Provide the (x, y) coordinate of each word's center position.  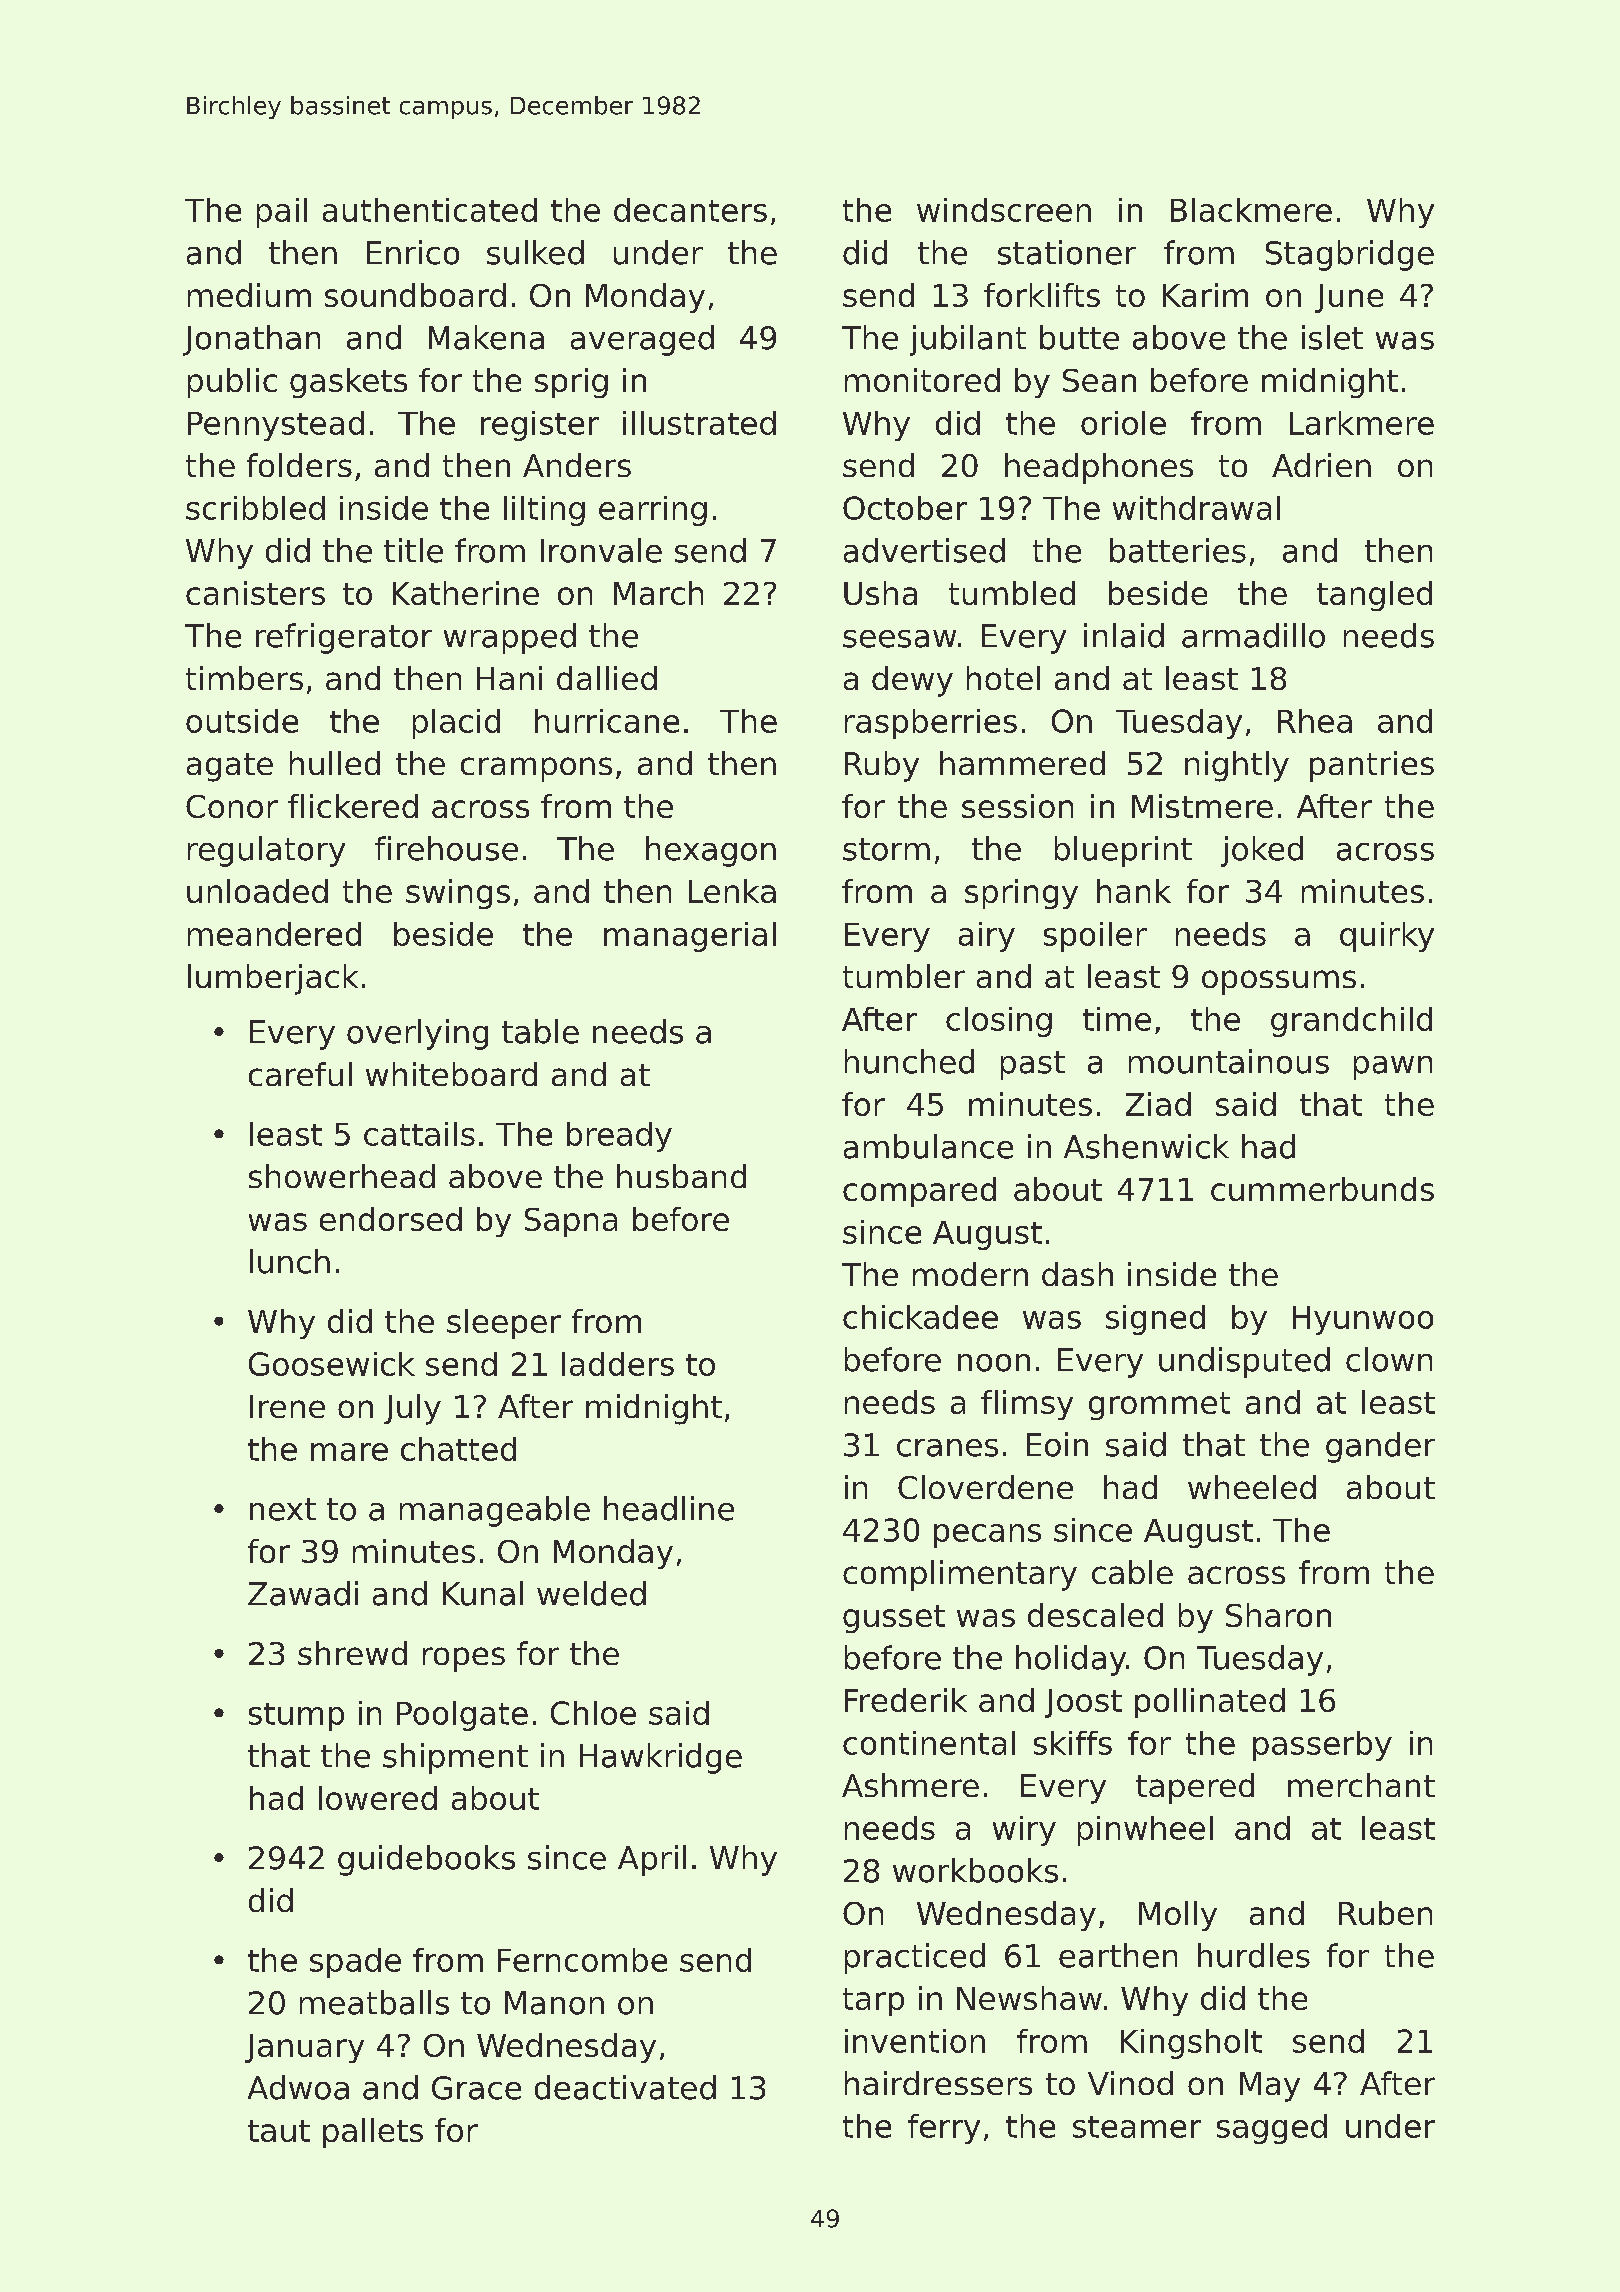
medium (249, 295)
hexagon (711, 851)
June (1349, 298)
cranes (947, 1448)
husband (681, 1176)
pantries (1372, 766)
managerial (690, 937)
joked (1262, 851)
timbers (244, 678)
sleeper (504, 1324)
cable (1132, 1572)
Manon (554, 2003)
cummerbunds (1322, 1189)
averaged (642, 340)
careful (300, 1074)
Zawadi (303, 1593)
